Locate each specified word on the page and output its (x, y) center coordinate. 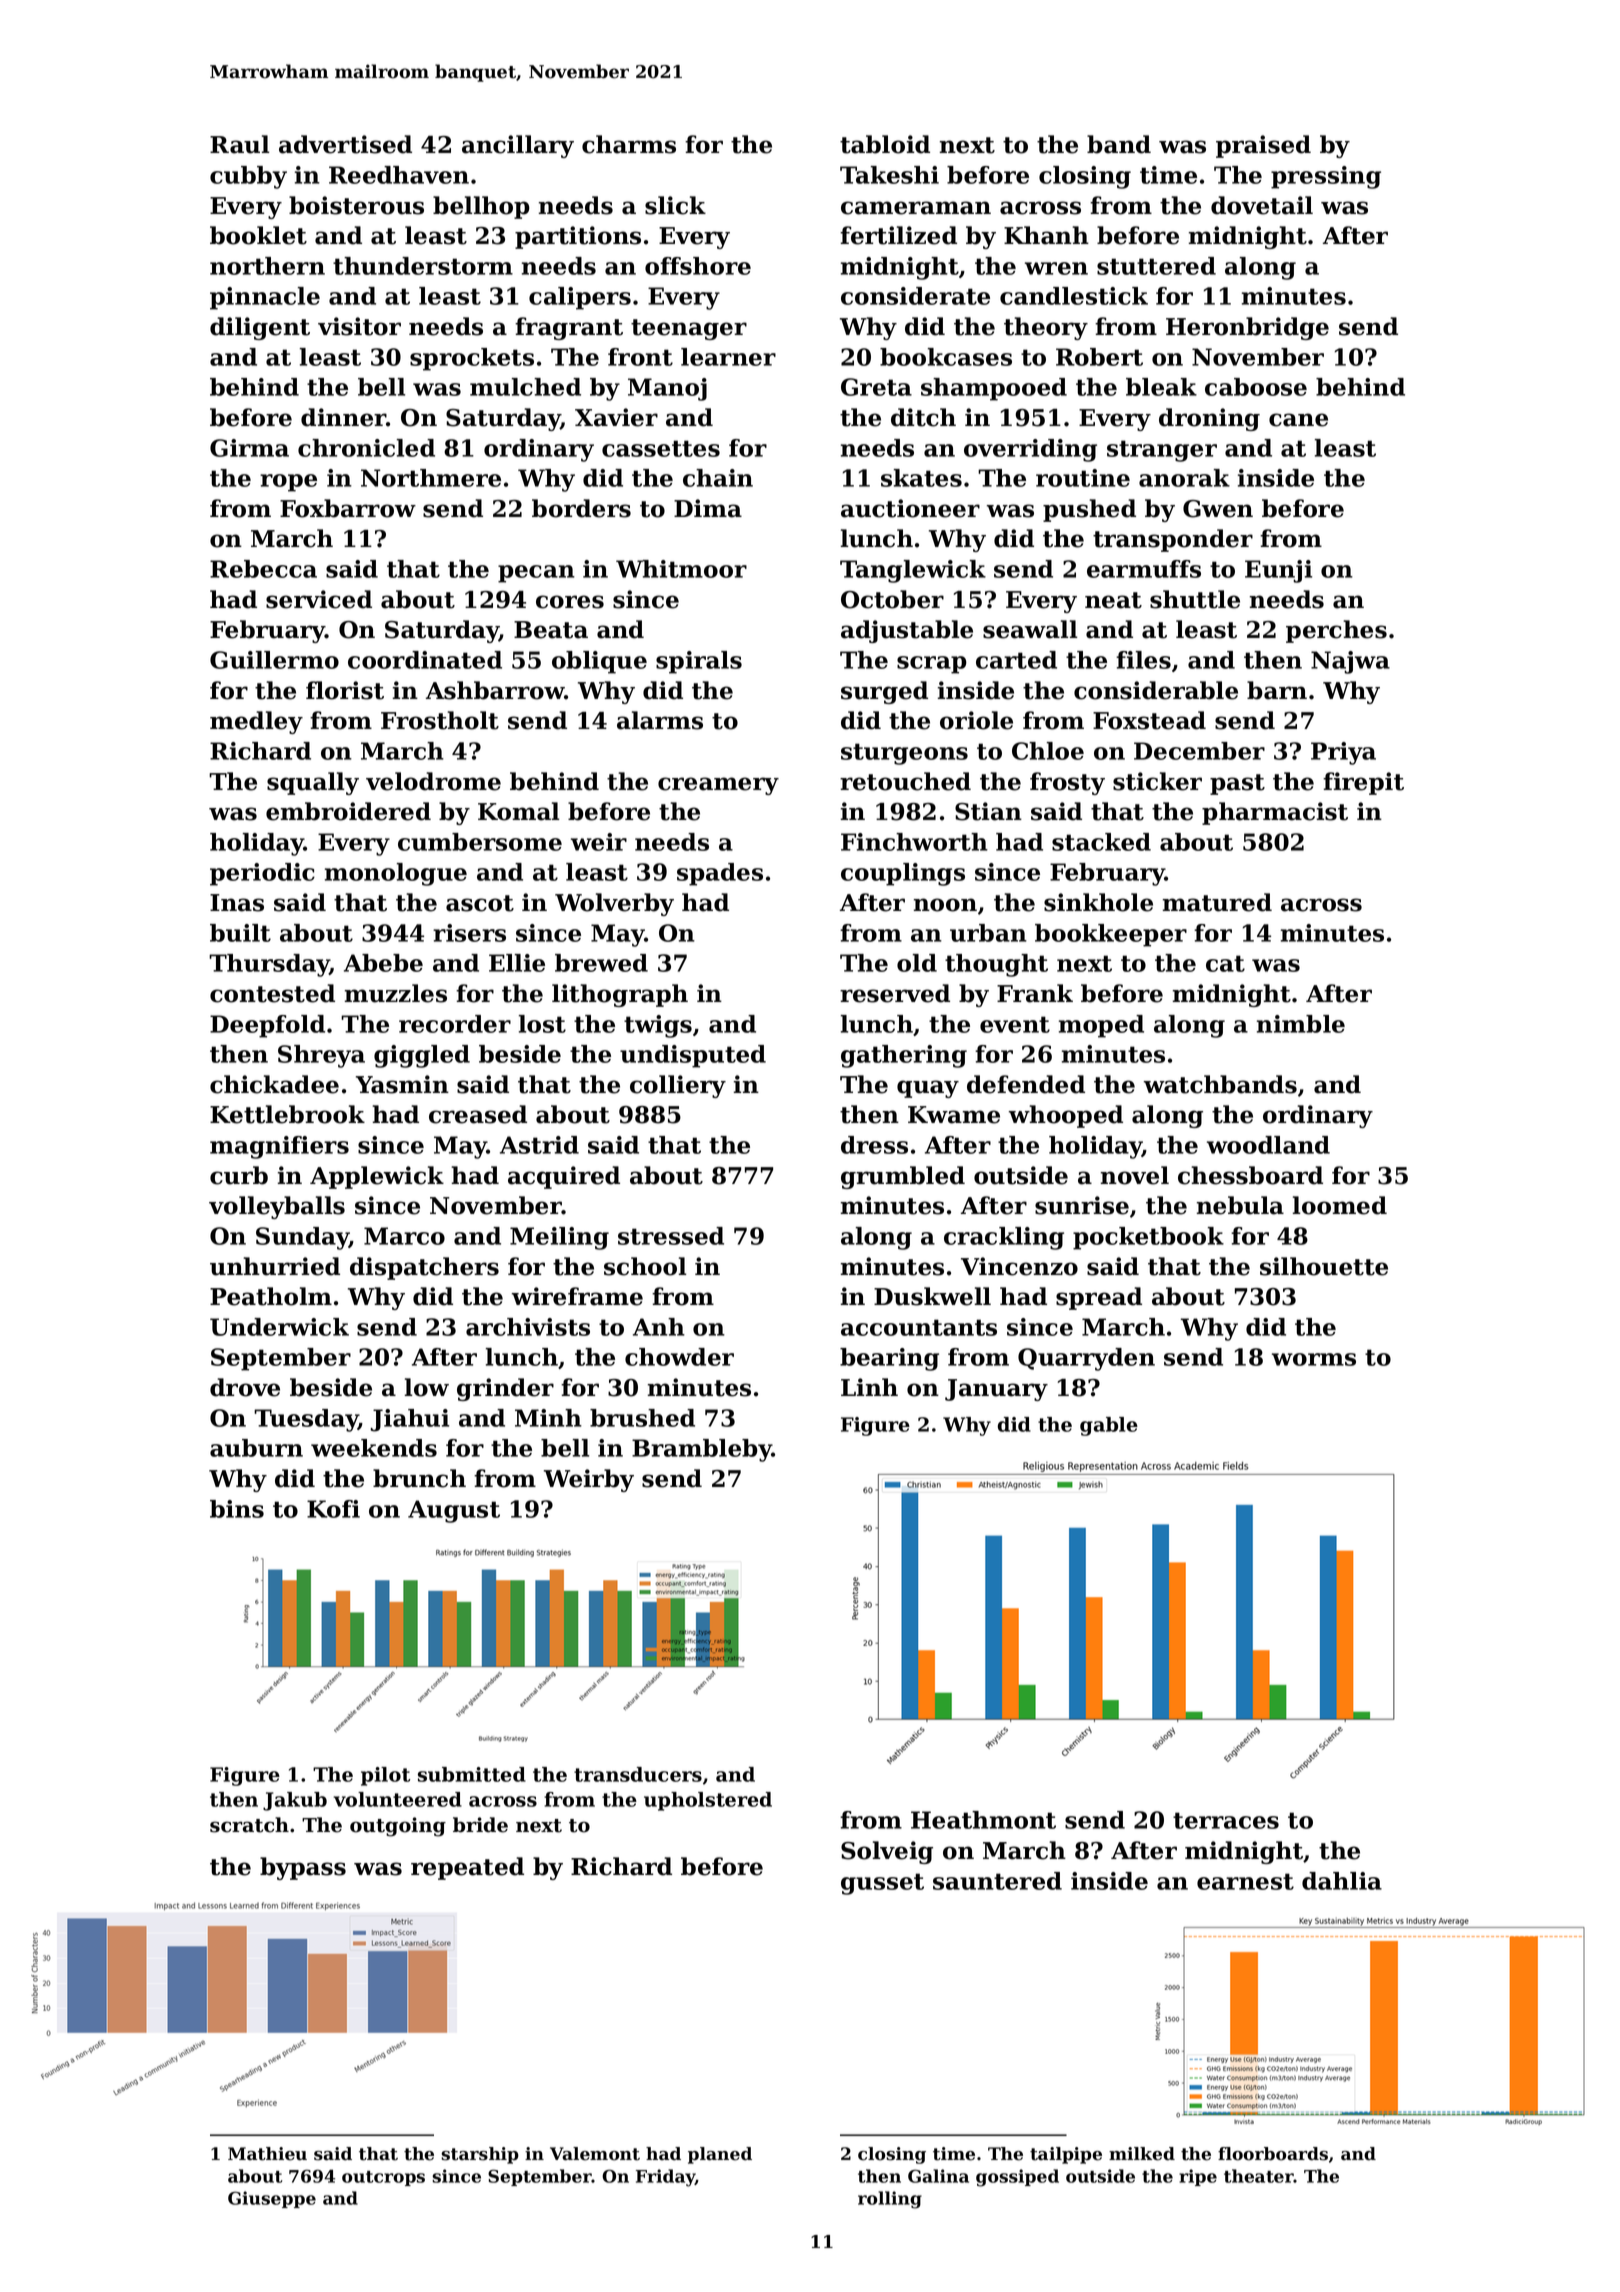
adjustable (907, 631)
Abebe (383, 963)
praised (1263, 146)
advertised (345, 144)
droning (1209, 419)
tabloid (885, 144)
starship (480, 2155)
